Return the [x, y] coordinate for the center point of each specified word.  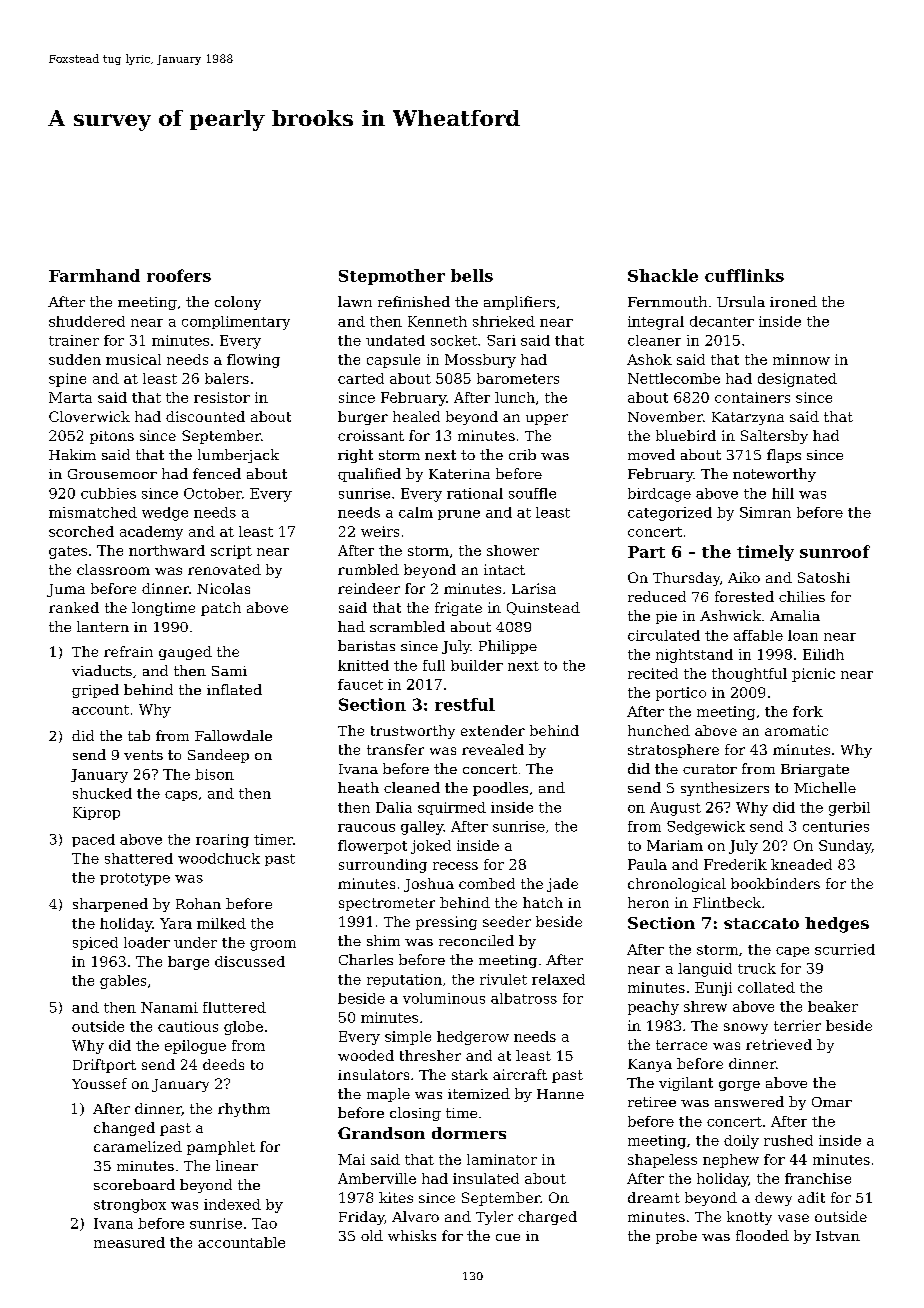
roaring [222, 841]
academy [151, 533]
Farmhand [94, 275]
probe [676, 1237]
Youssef [99, 1083]
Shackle [663, 275]
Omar [832, 1102]
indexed [232, 1204]
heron [648, 902]
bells [472, 275]
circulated [664, 635]
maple [388, 1095]
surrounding [383, 866]
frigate [458, 609]
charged [547, 1218]
